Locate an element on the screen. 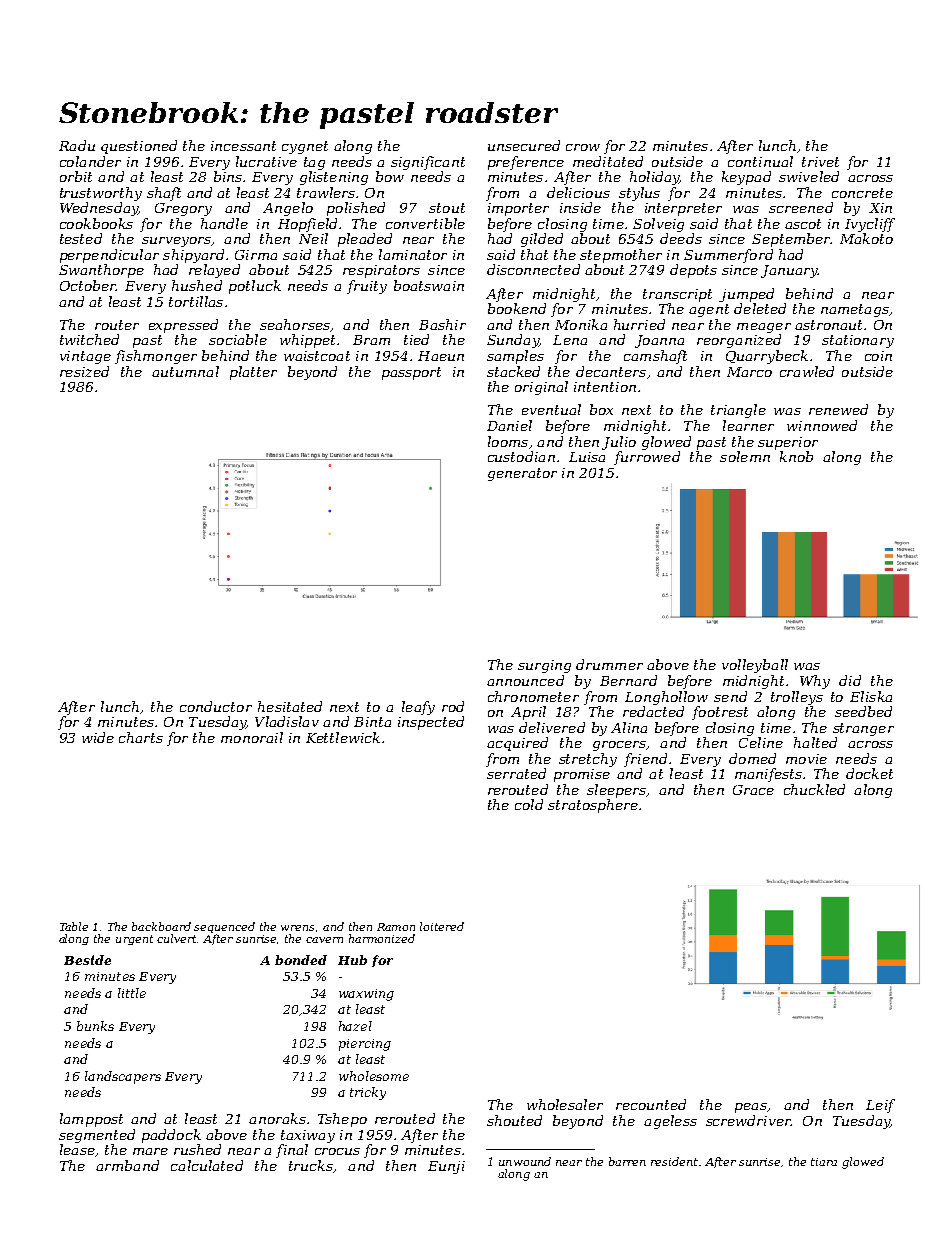  wide is located at coordinates (98, 737).
